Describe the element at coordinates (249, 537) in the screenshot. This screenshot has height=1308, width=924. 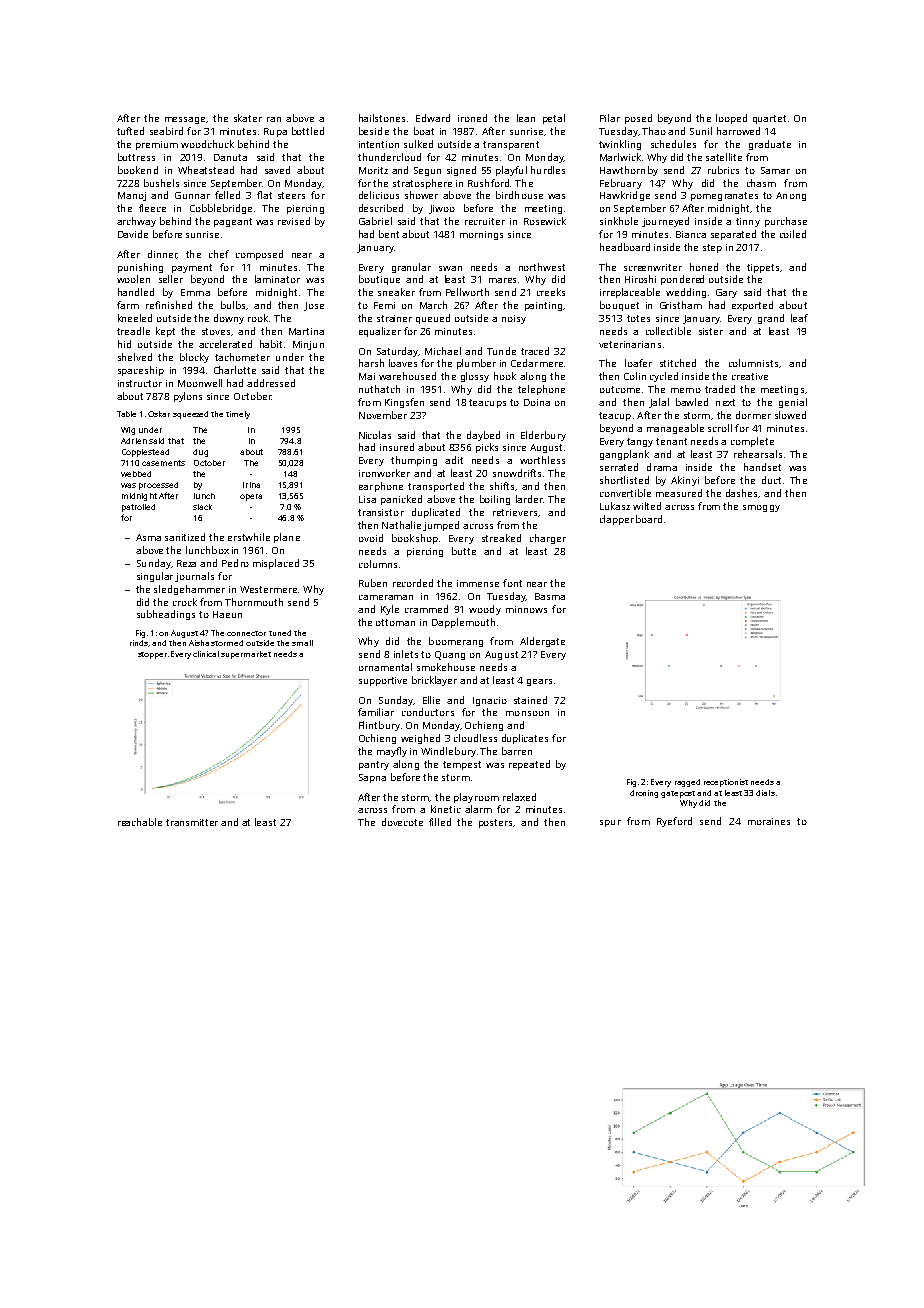
I see `erstwhile` at that location.
